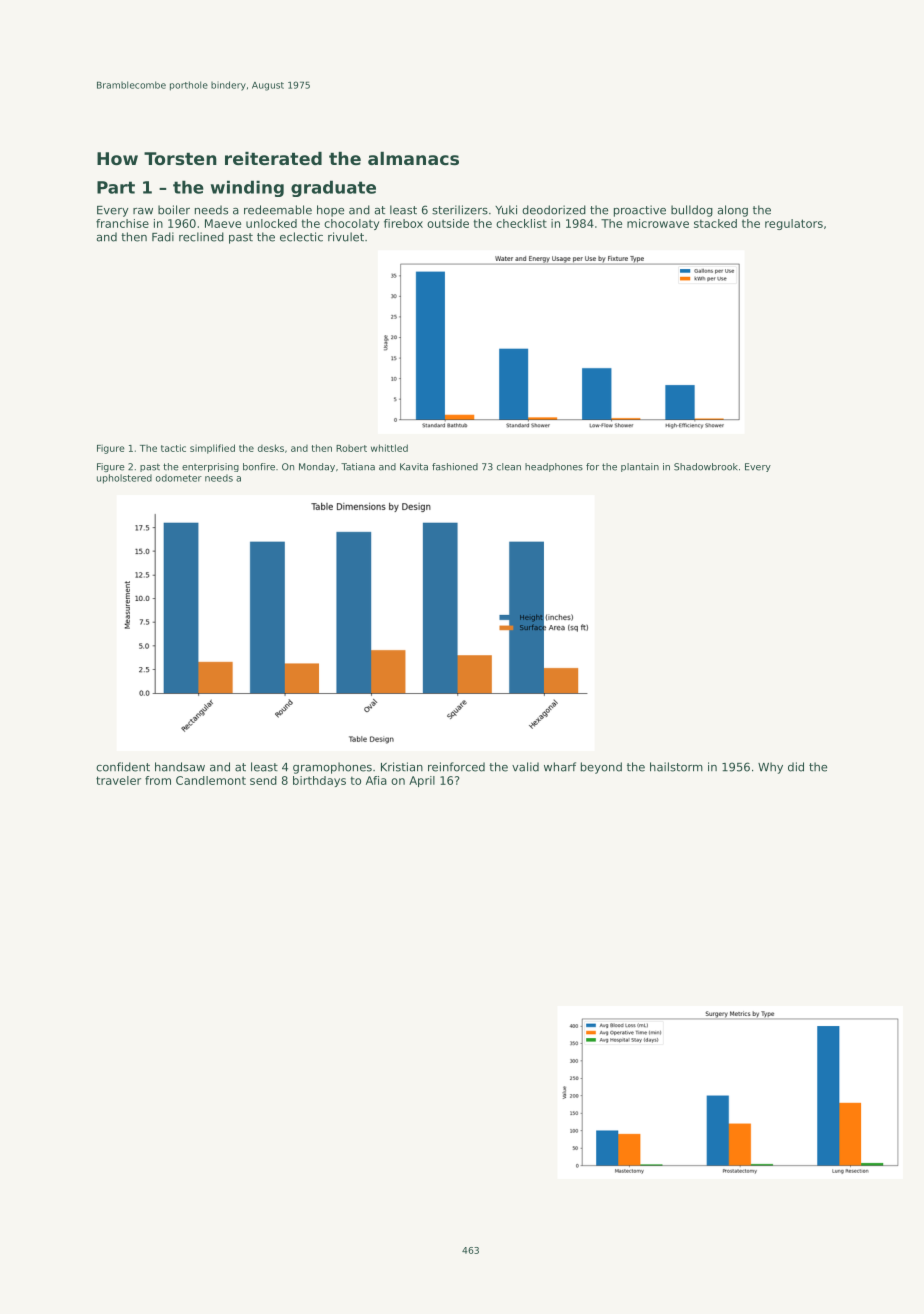  I want to click on Kristian, so click(402, 767).
